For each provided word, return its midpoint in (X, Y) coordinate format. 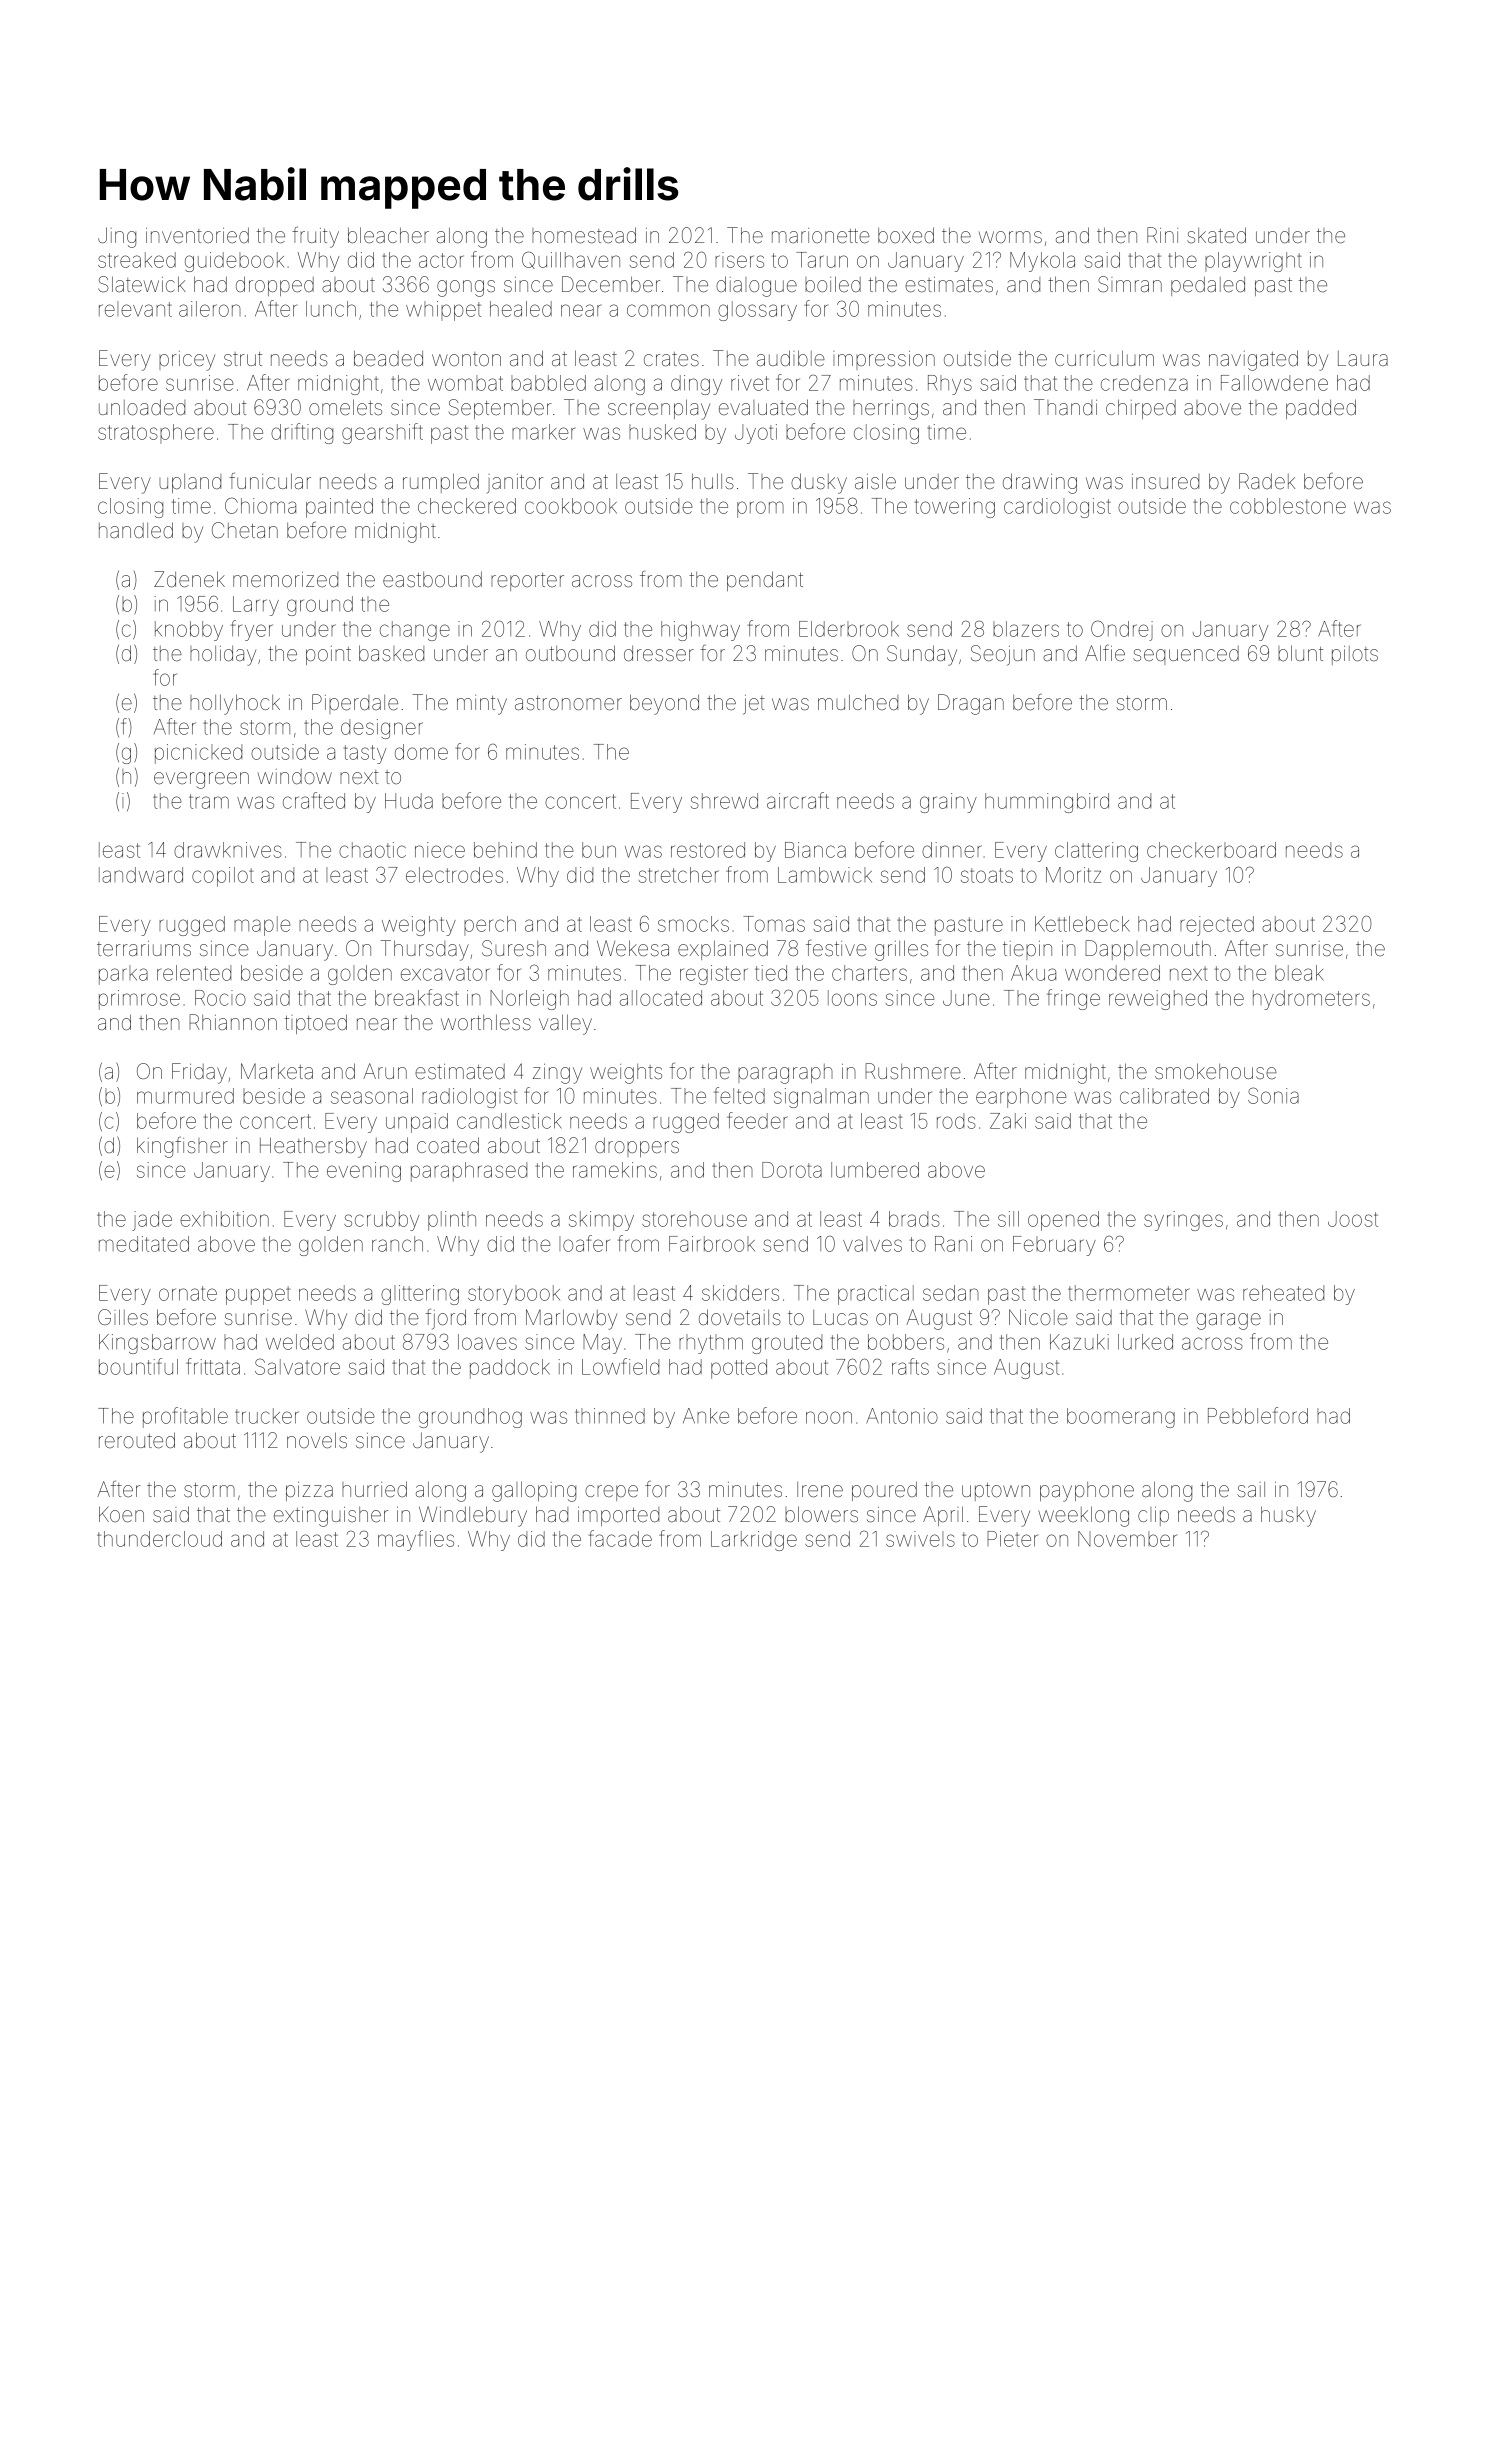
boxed (906, 235)
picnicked (198, 754)
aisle (875, 481)
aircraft (798, 800)
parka (123, 975)
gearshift (382, 433)
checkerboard (1211, 850)
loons (852, 998)
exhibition (224, 1219)
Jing (117, 237)
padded (1321, 409)
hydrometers (1311, 1000)
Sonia (1273, 1095)
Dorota (792, 1170)
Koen (121, 1514)
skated (1216, 235)
